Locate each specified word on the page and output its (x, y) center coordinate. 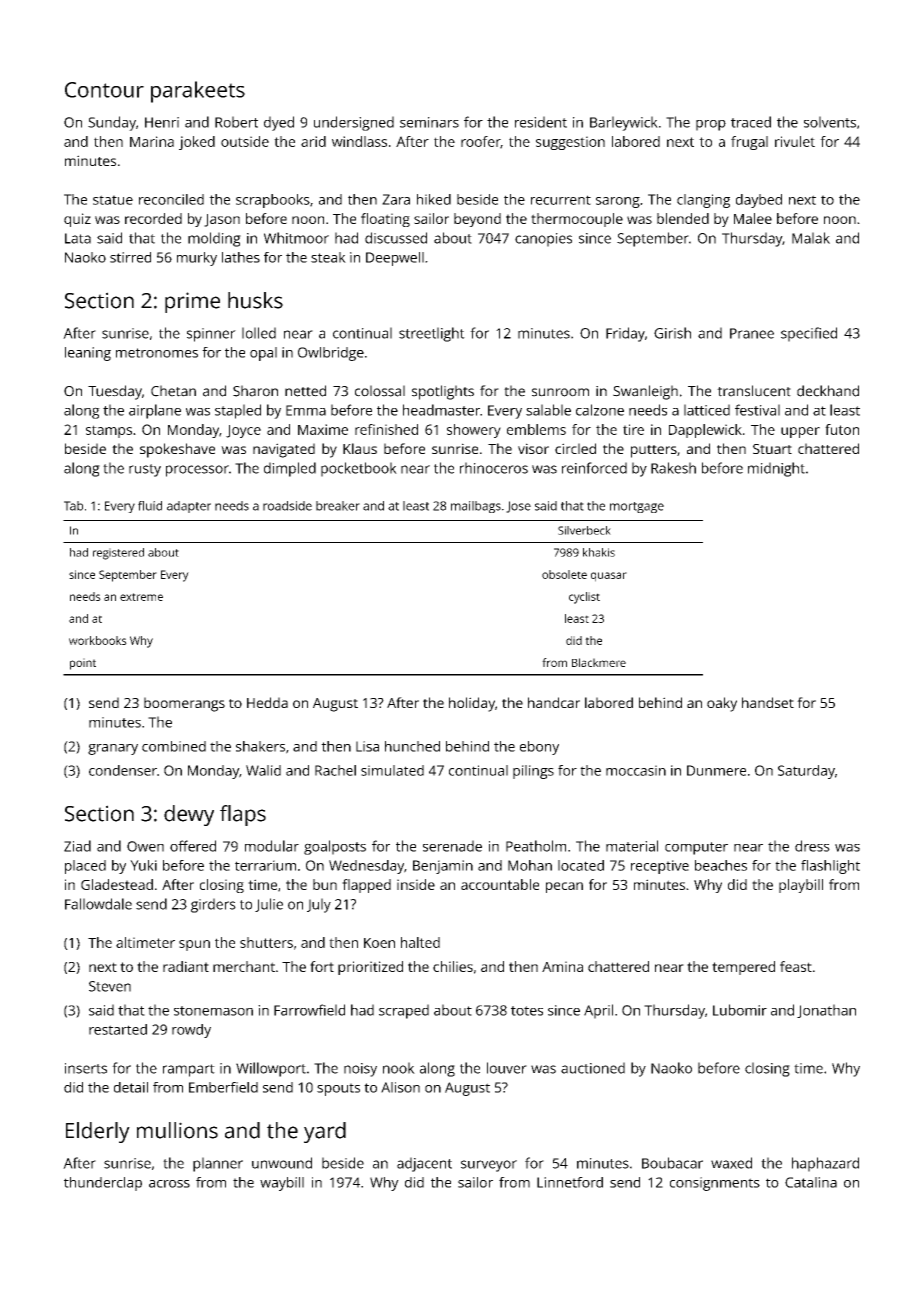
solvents (830, 122)
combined (174, 746)
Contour (104, 90)
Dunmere (716, 770)
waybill (282, 1184)
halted (420, 942)
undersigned (354, 123)
